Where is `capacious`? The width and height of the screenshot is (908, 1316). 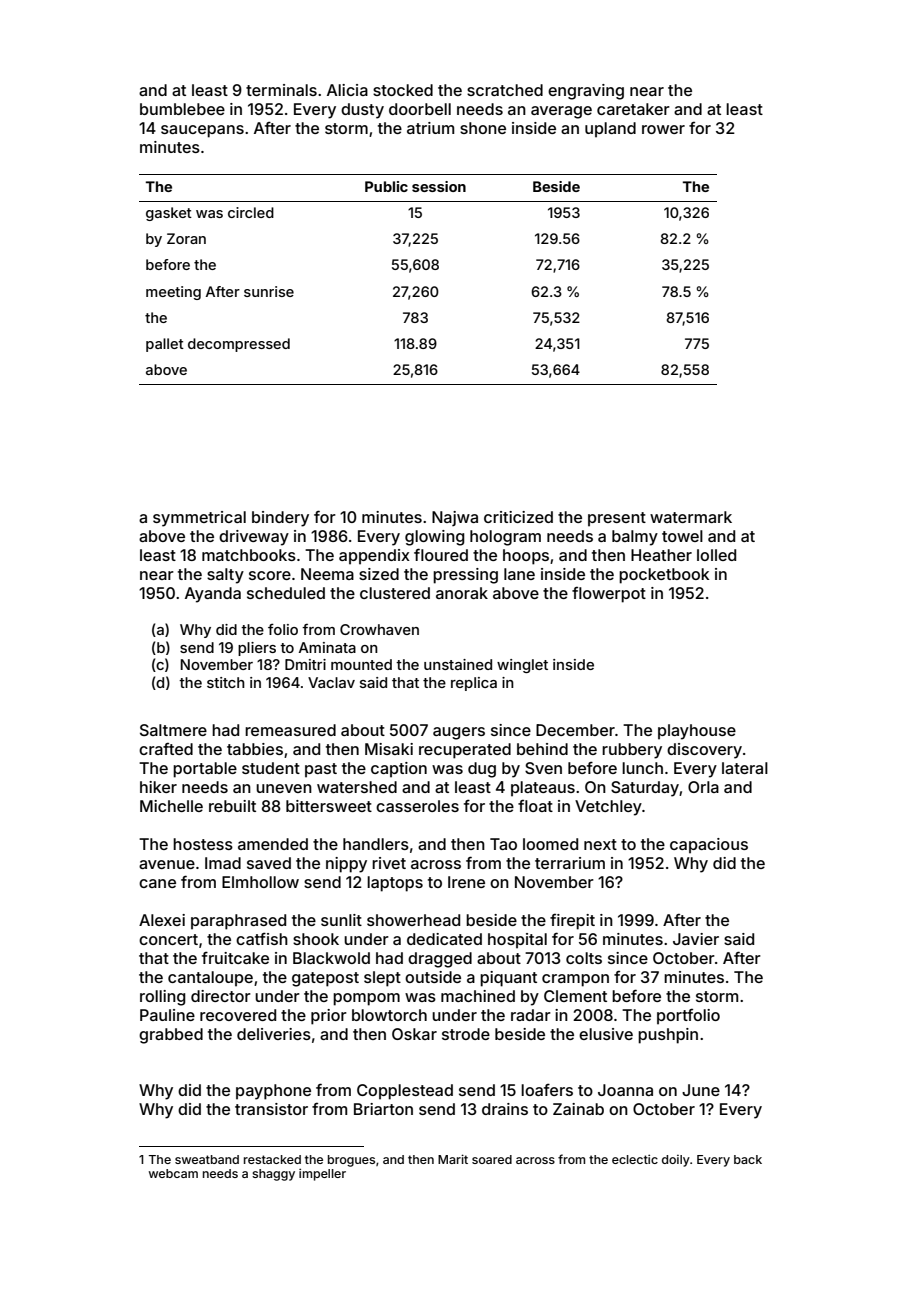
capacious is located at coordinates (709, 846).
